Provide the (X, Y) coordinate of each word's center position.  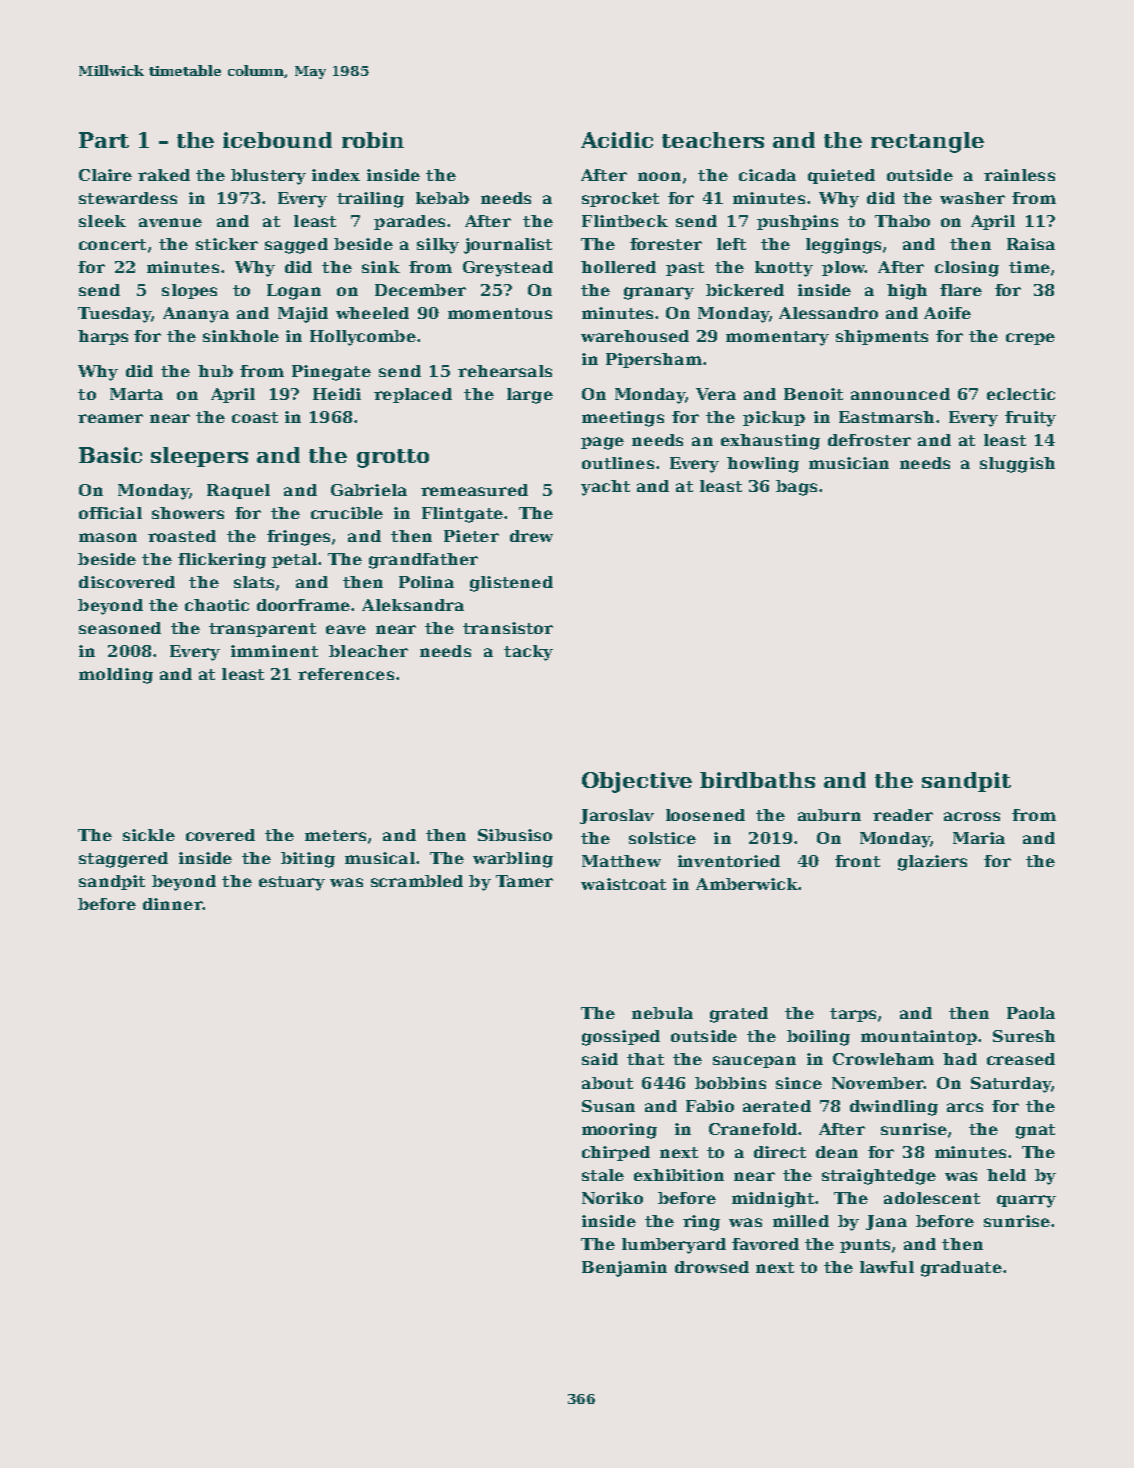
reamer (110, 418)
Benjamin (624, 1269)
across (972, 816)
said (600, 1059)
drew (531, 536)
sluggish (1017, 465)
